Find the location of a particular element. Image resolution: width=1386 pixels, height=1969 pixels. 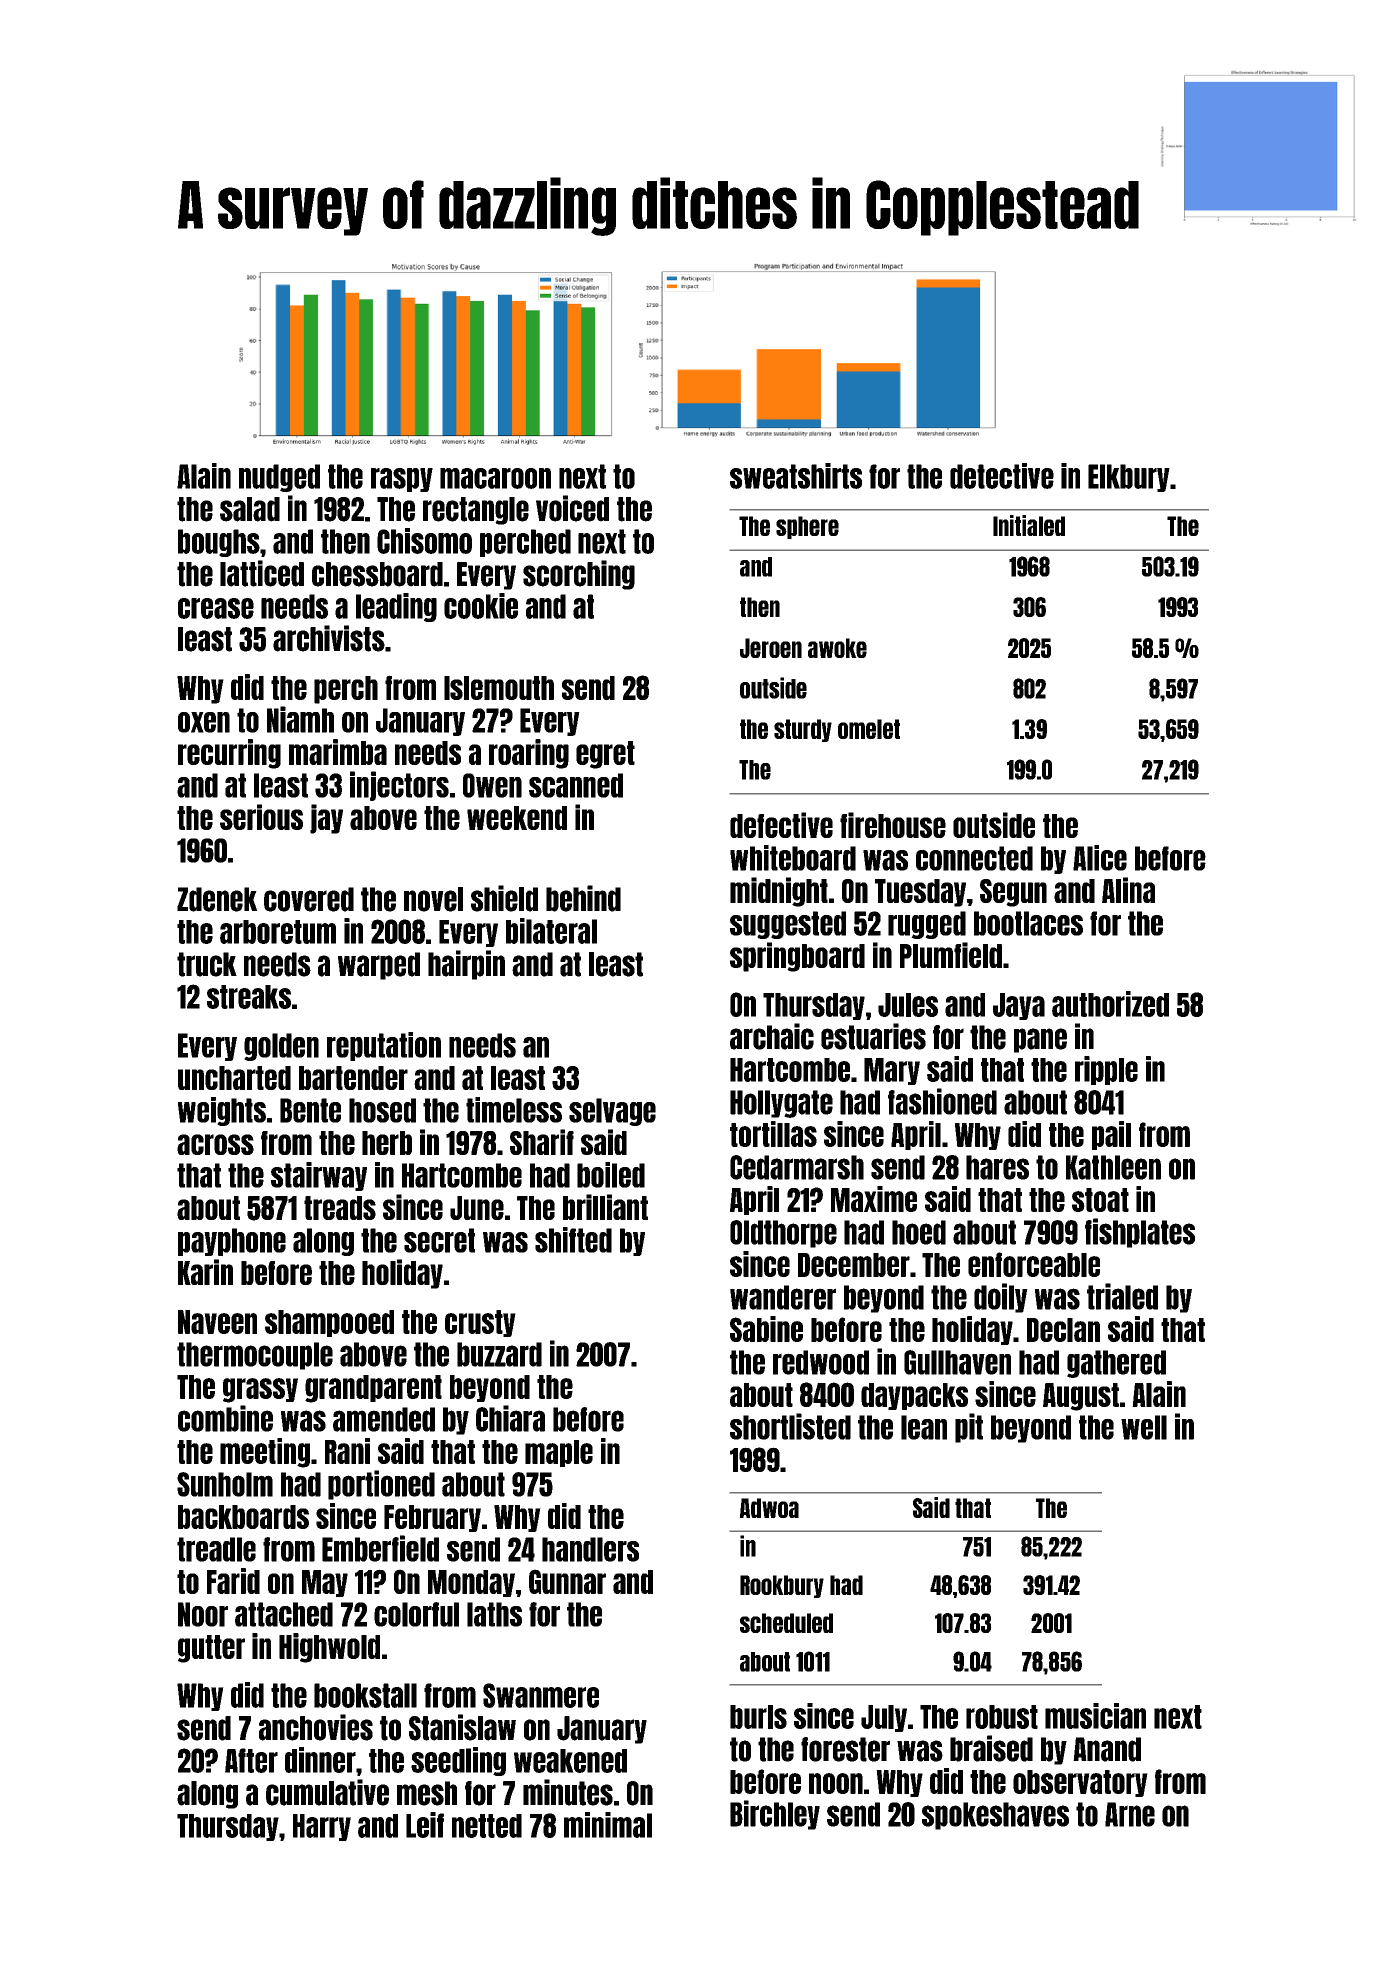

brilliant is located at coordinates (605, 1207).
